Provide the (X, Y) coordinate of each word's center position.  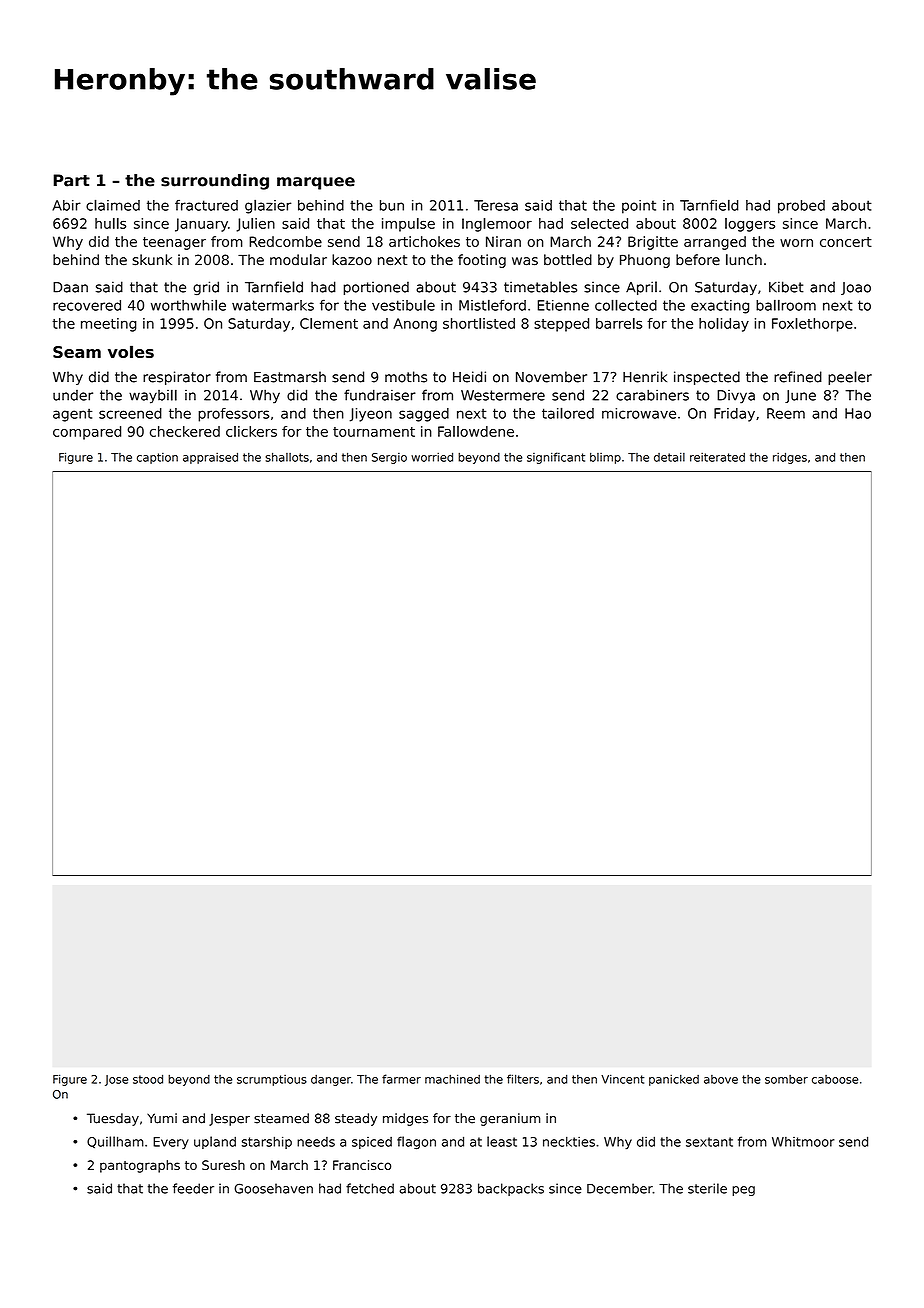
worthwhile (188, 305)
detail (669, 457)
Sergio (389, 458)
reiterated (717, 457)
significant (556, 458)
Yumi (162, 1118)
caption (157, 458)
